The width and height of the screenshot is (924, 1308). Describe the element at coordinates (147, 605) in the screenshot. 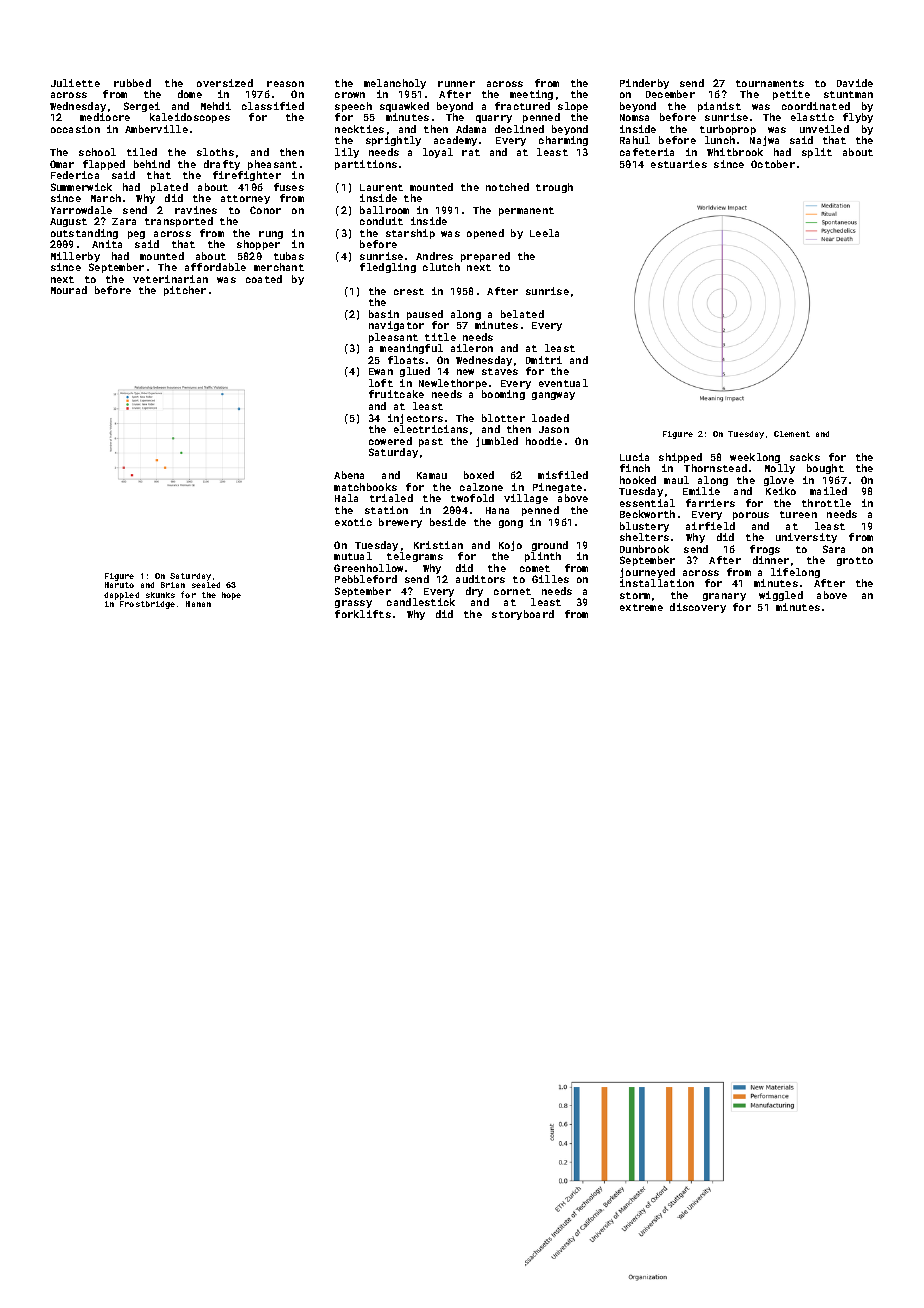

I see `Frostbridge` at that location.
